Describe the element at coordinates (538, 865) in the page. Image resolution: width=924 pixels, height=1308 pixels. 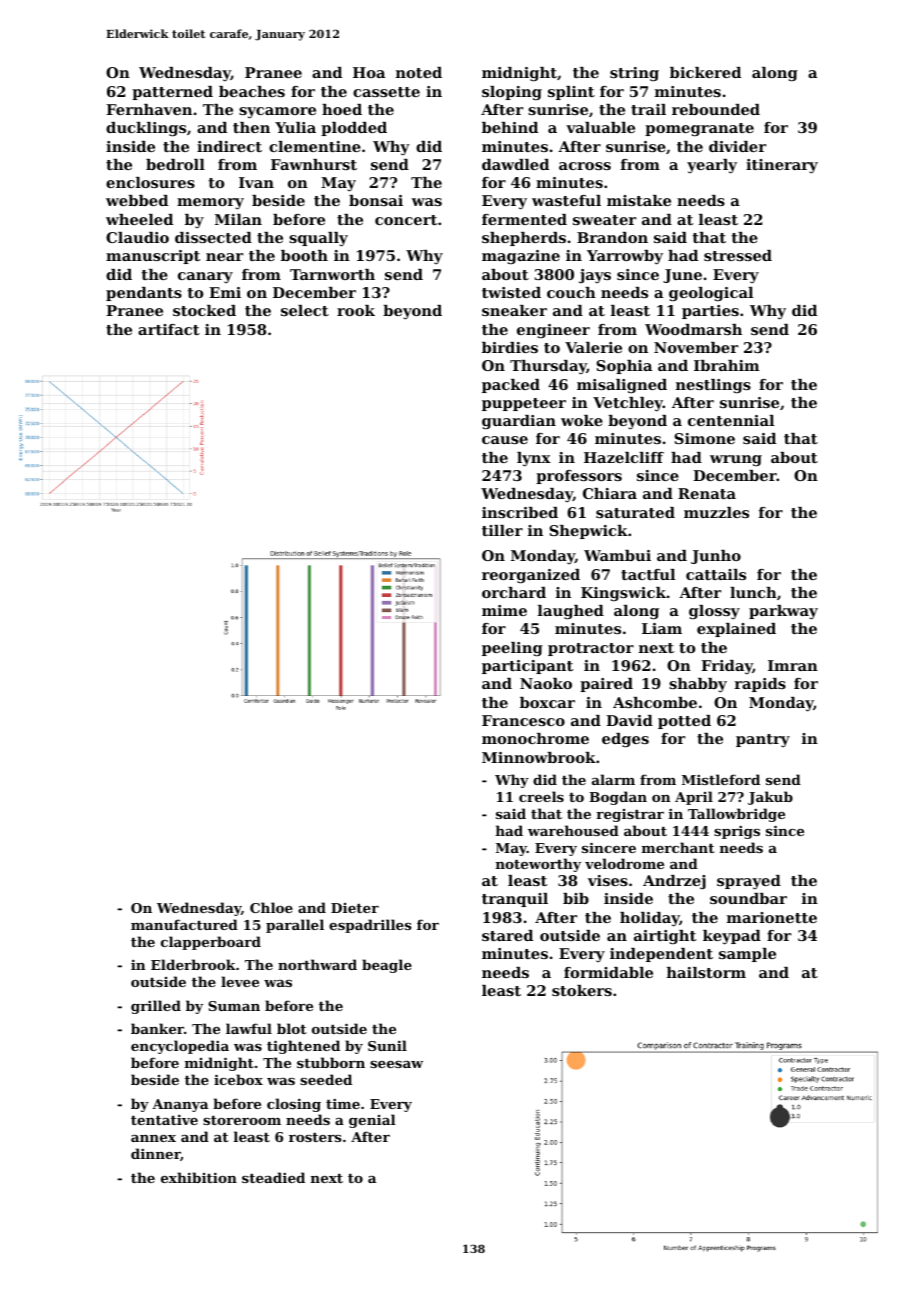
I see `noteworthy` at that location.
